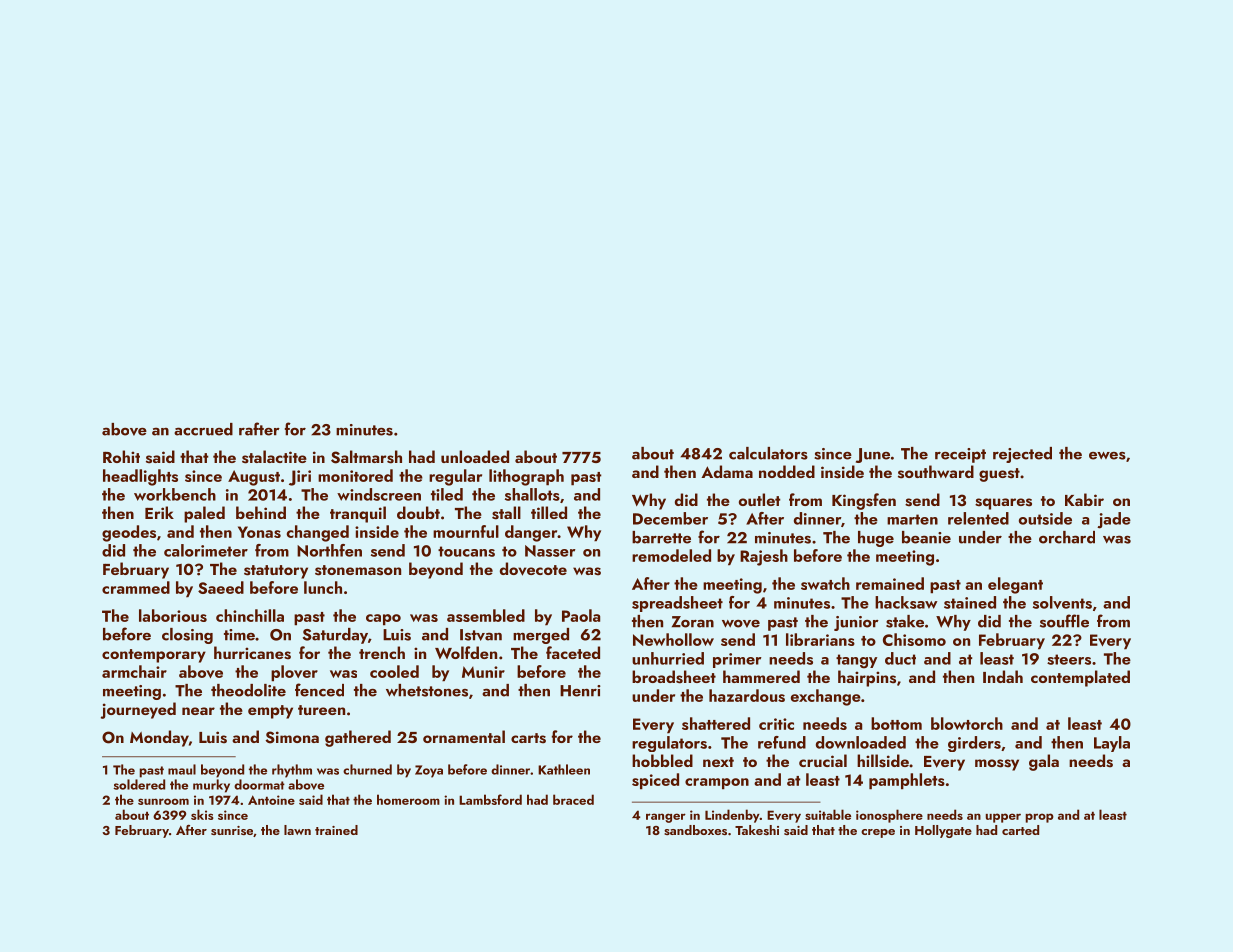 This document has height=952, width=1233. What do you see at coordinates (533, 569) in the document?
I see `dovecote` at bounding box center [533, 569].
